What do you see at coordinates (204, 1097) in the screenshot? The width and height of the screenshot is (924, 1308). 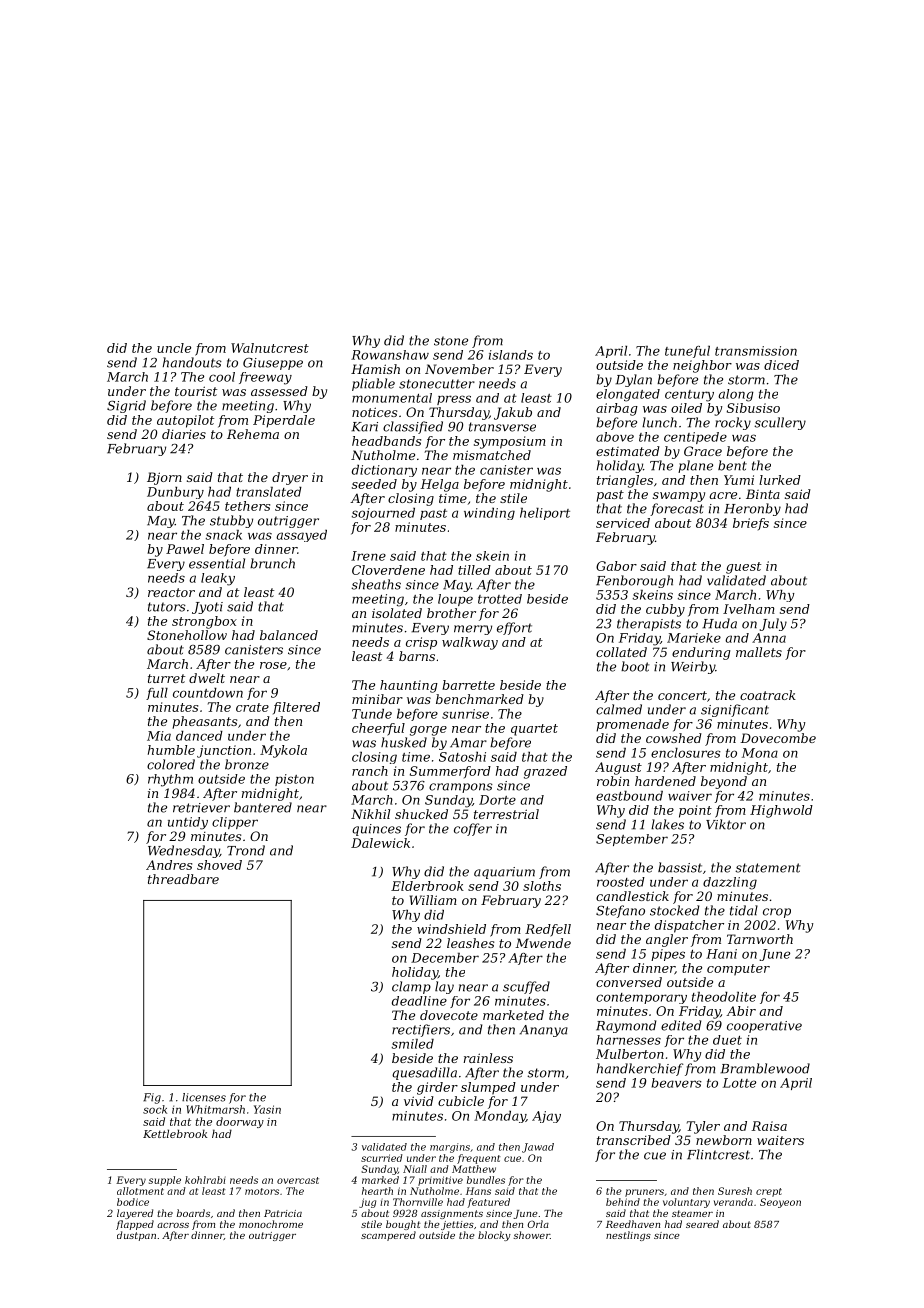 I see `licenses` at bounding box center [204, 1097].
